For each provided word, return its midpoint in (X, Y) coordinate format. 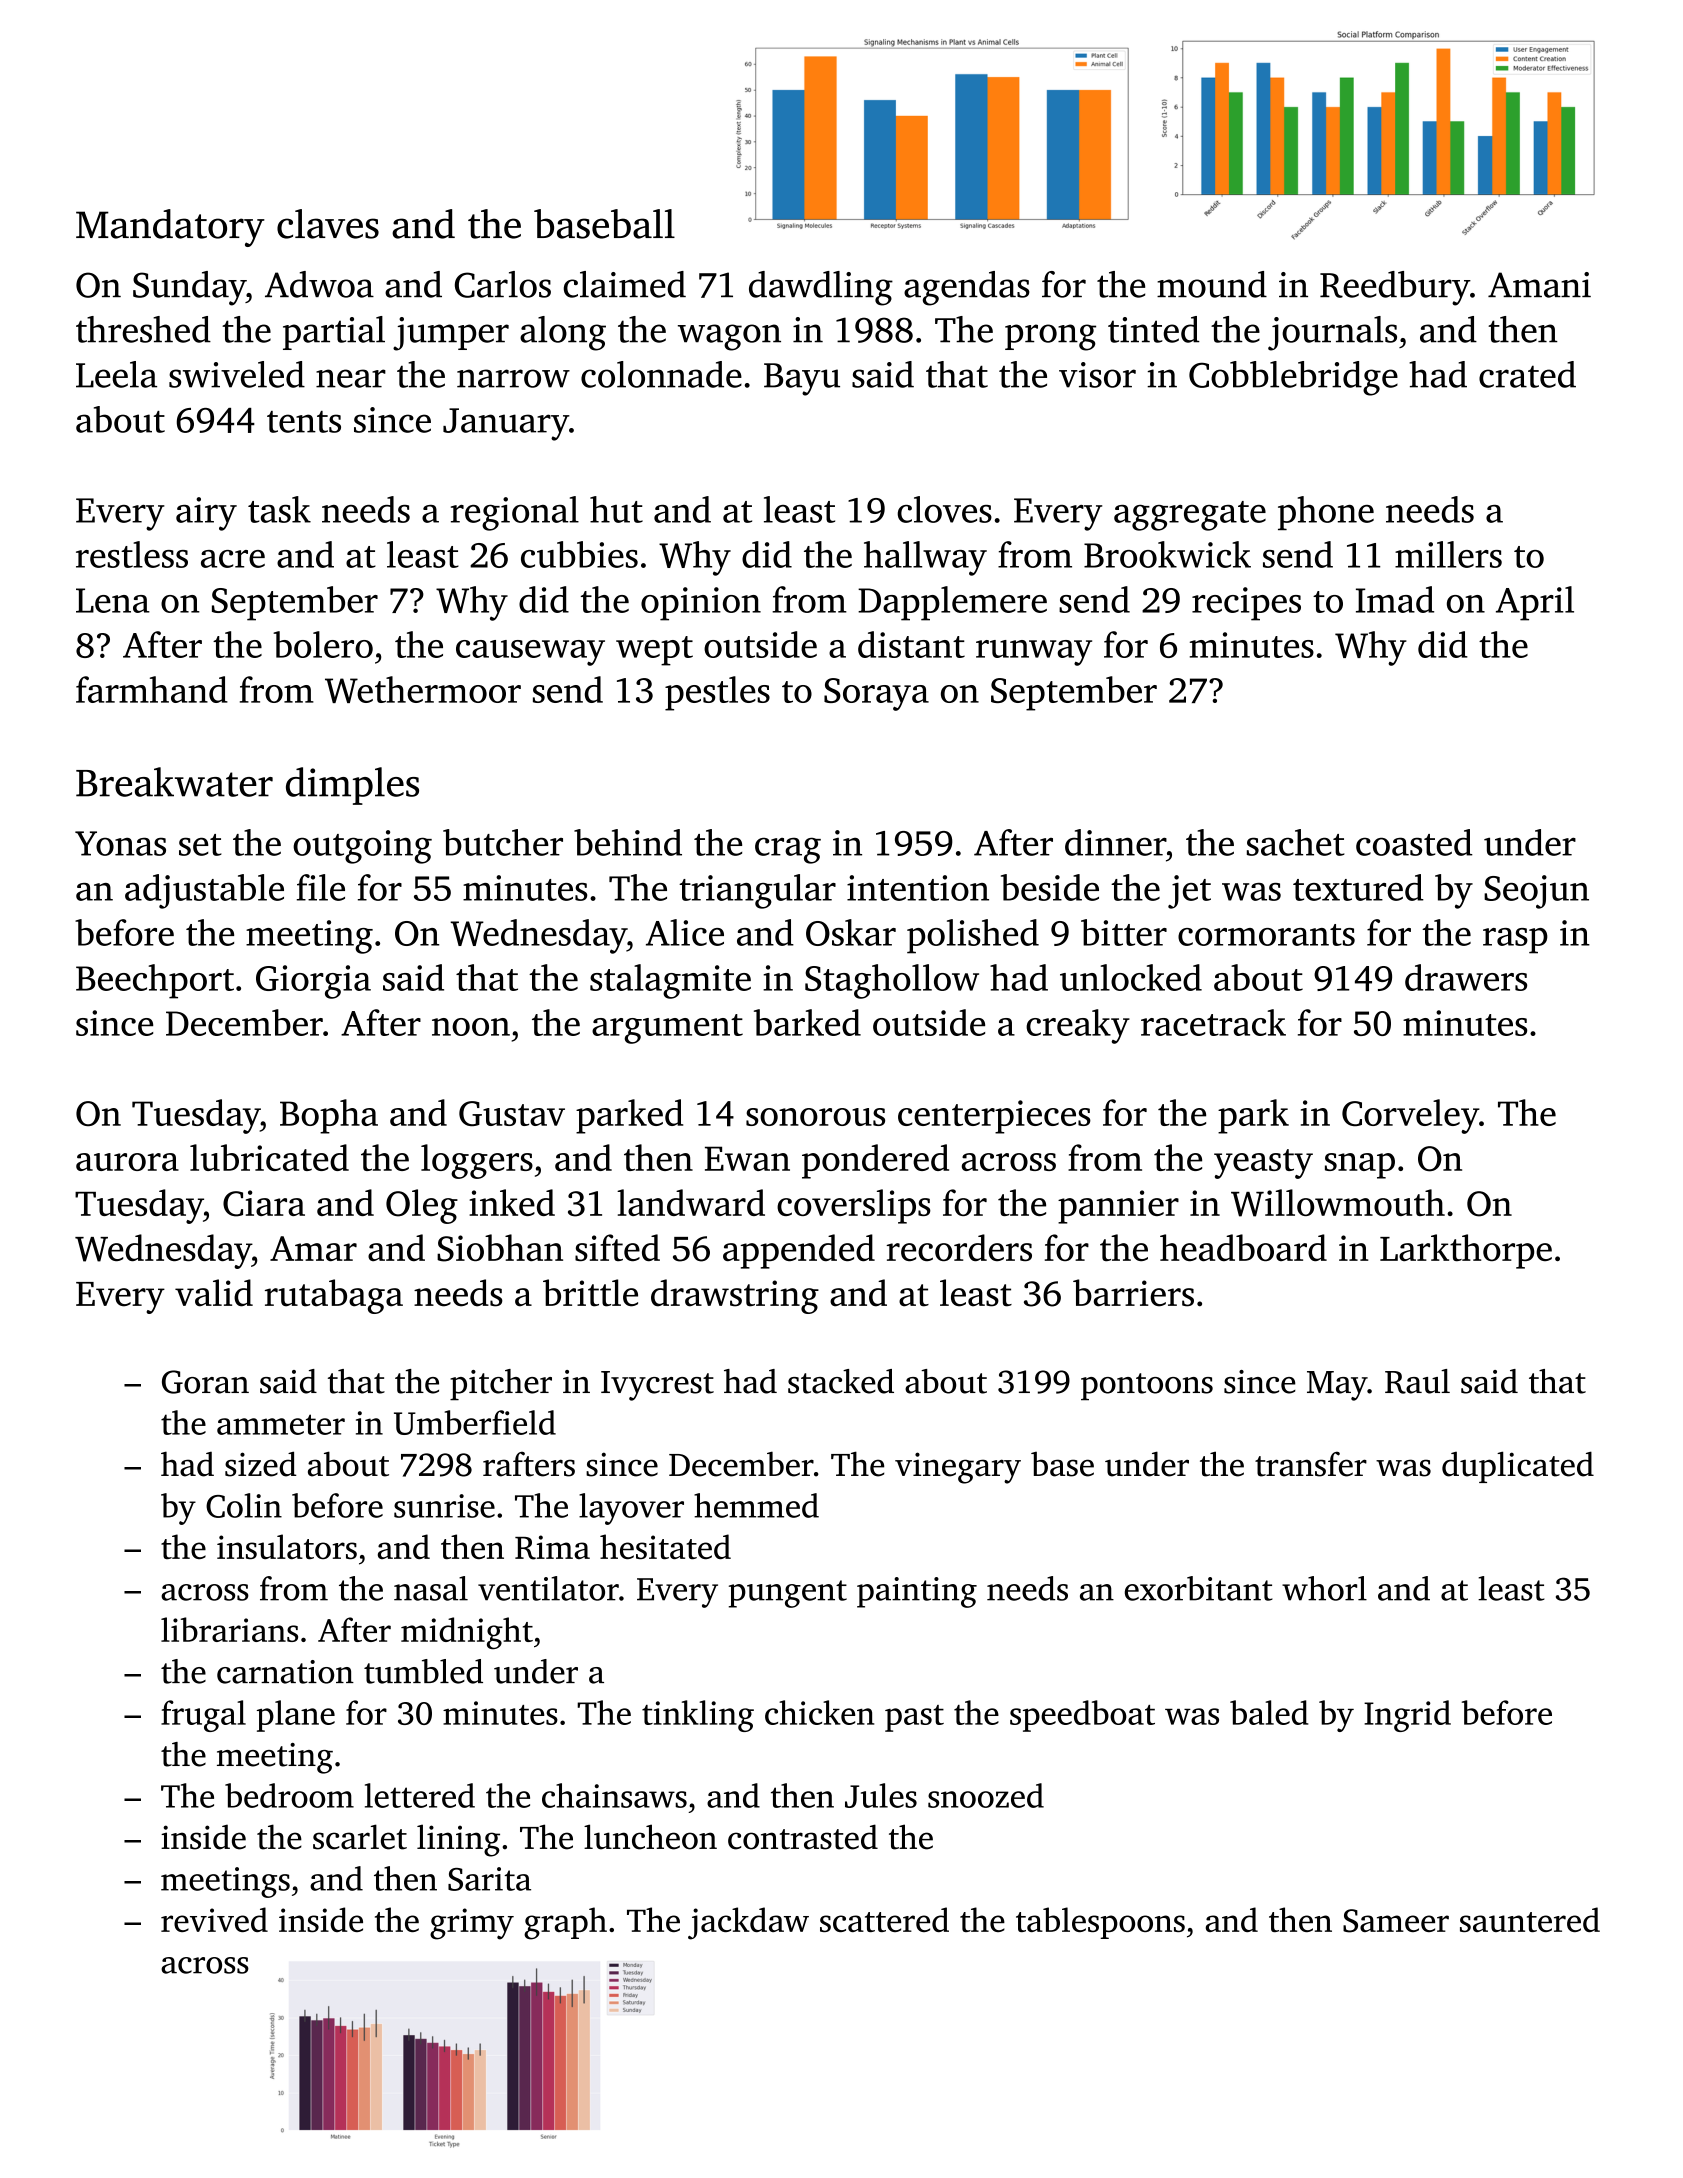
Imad (1395, 599)
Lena (113, 600)
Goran (205, 1382)
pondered (875, 1161)
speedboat (1082, 1716)
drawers (1466, 977)
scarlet (360, 1837)
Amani (1539, 285)
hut (616, 509)
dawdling (821, 288)
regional (515, 513)
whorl (1324, 1588)
